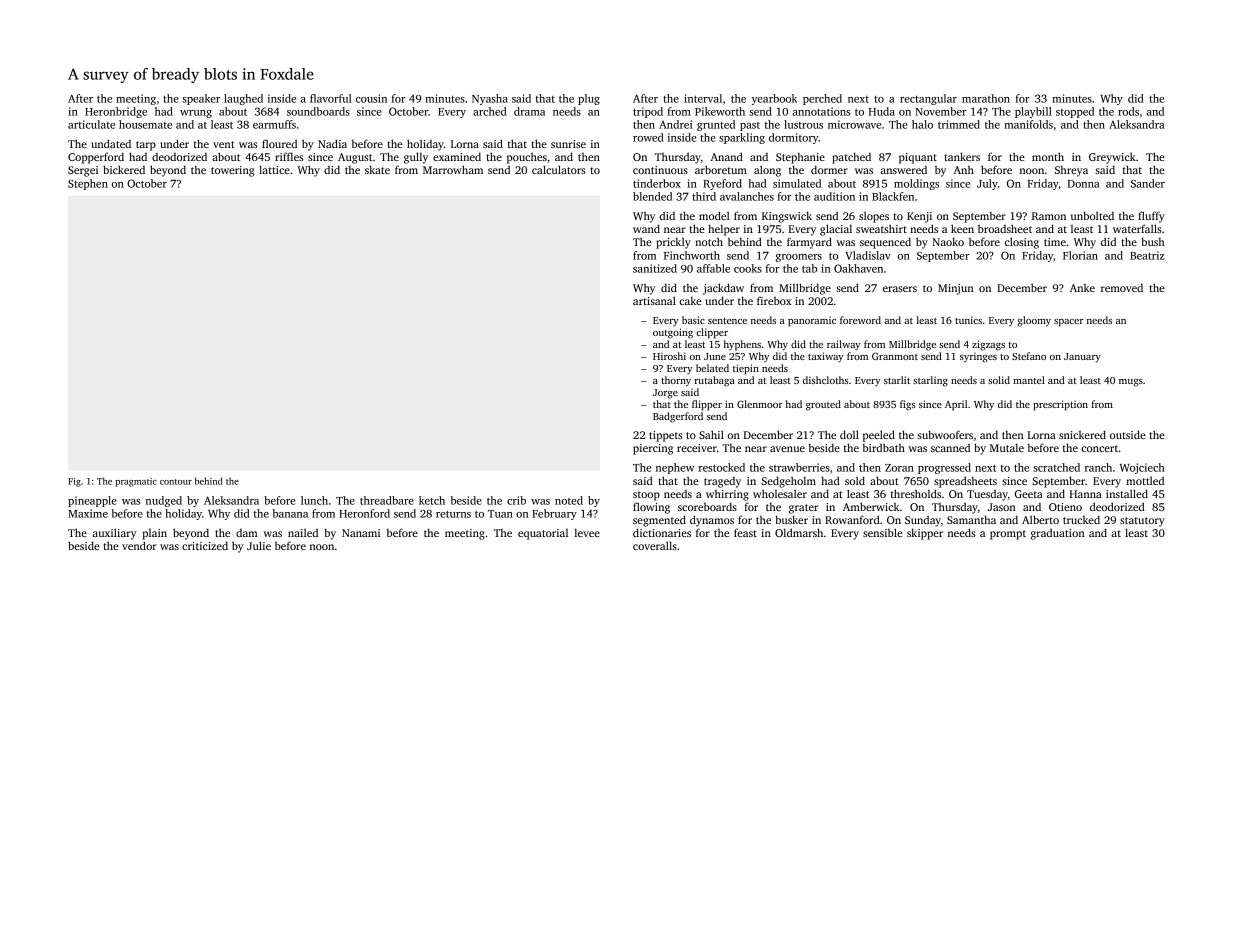 This image has height=952, width=1233. I want to click on pragmatic, so click(136, 482).
